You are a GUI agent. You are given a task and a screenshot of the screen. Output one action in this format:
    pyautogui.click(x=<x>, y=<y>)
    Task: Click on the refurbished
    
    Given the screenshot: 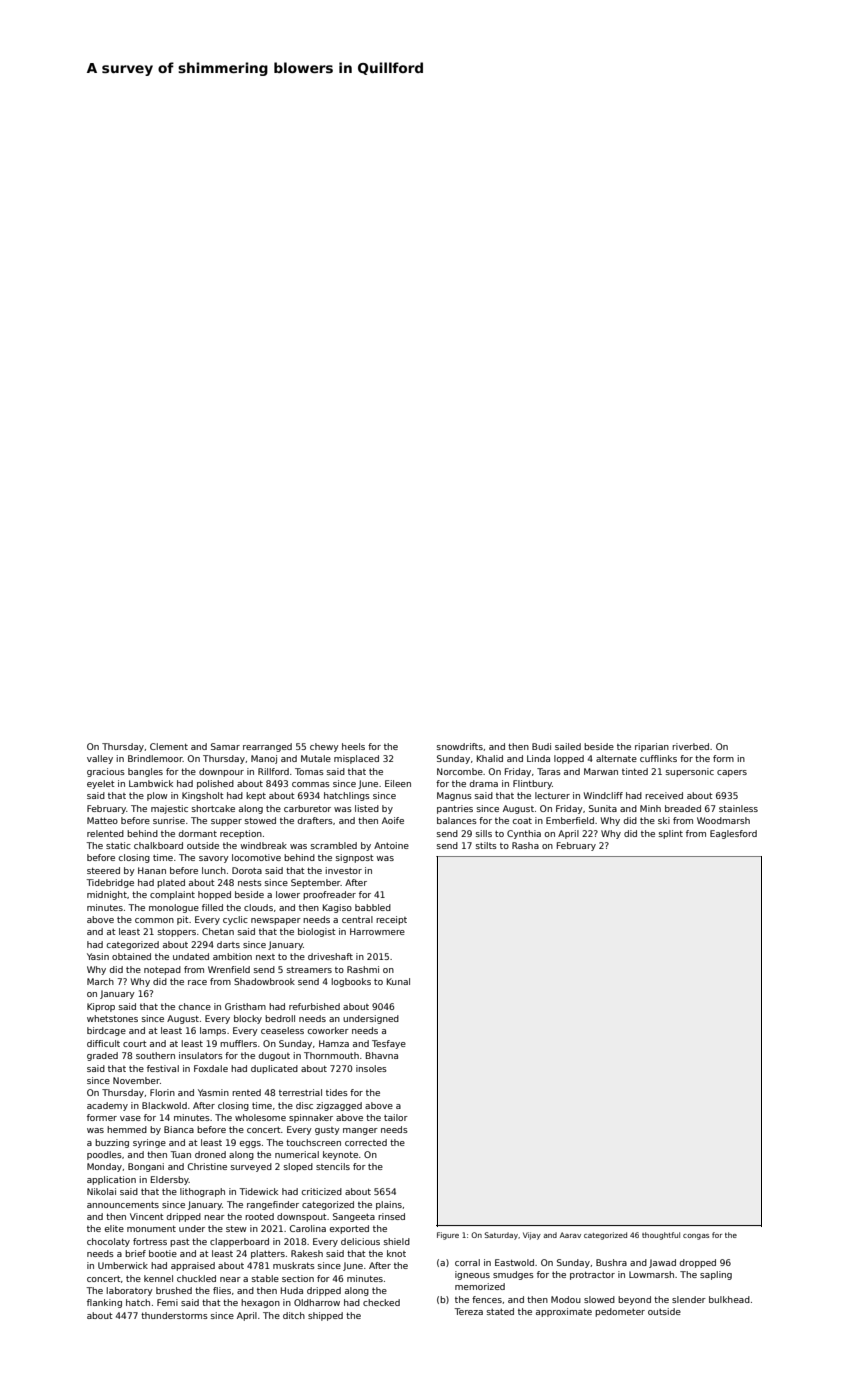 What is the action you would take?
    pyautogui.click(x=314, y=1006)
